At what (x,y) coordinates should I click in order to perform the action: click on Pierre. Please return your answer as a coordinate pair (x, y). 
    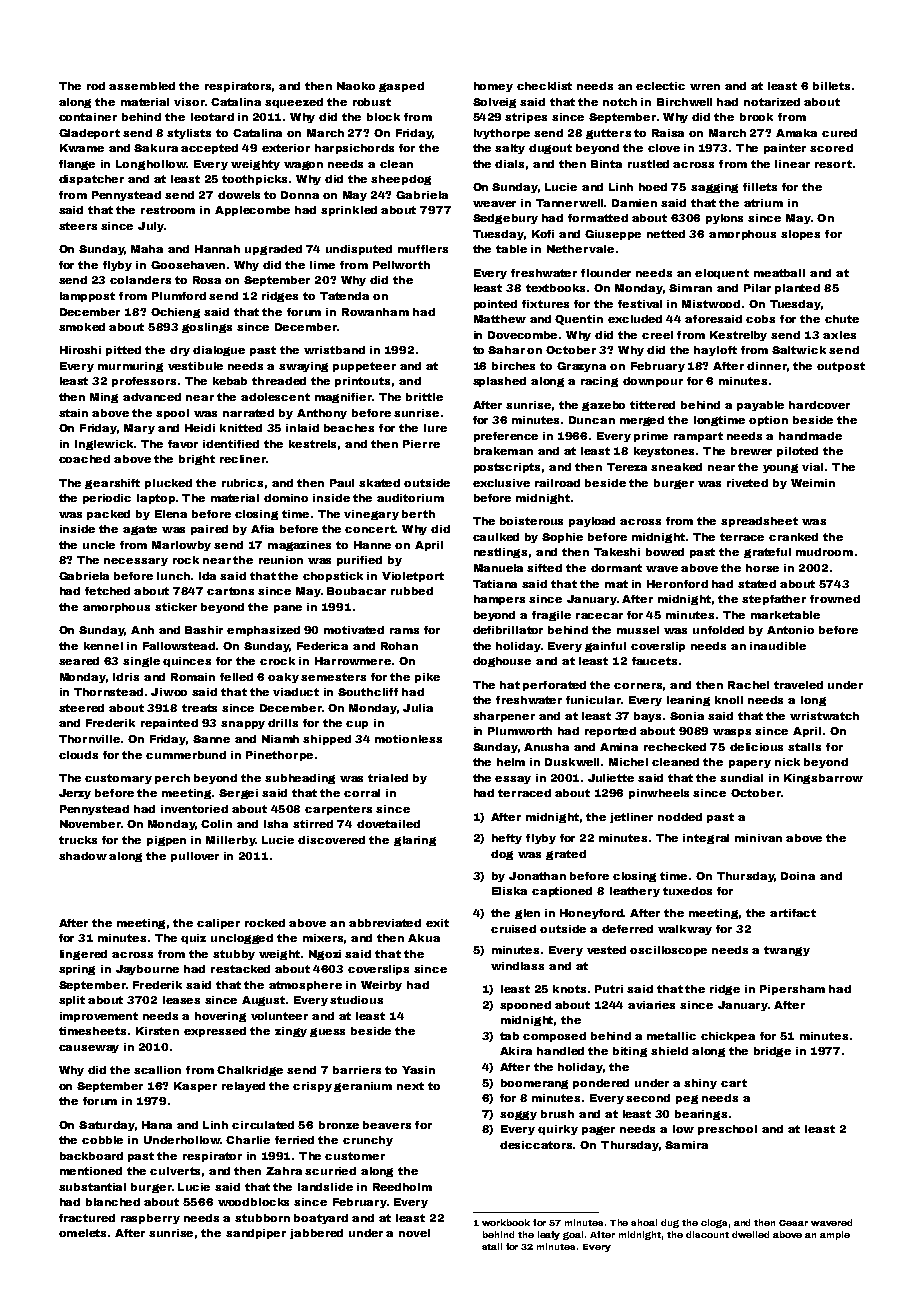
    Looking at the image, I should click on (421, 444).
